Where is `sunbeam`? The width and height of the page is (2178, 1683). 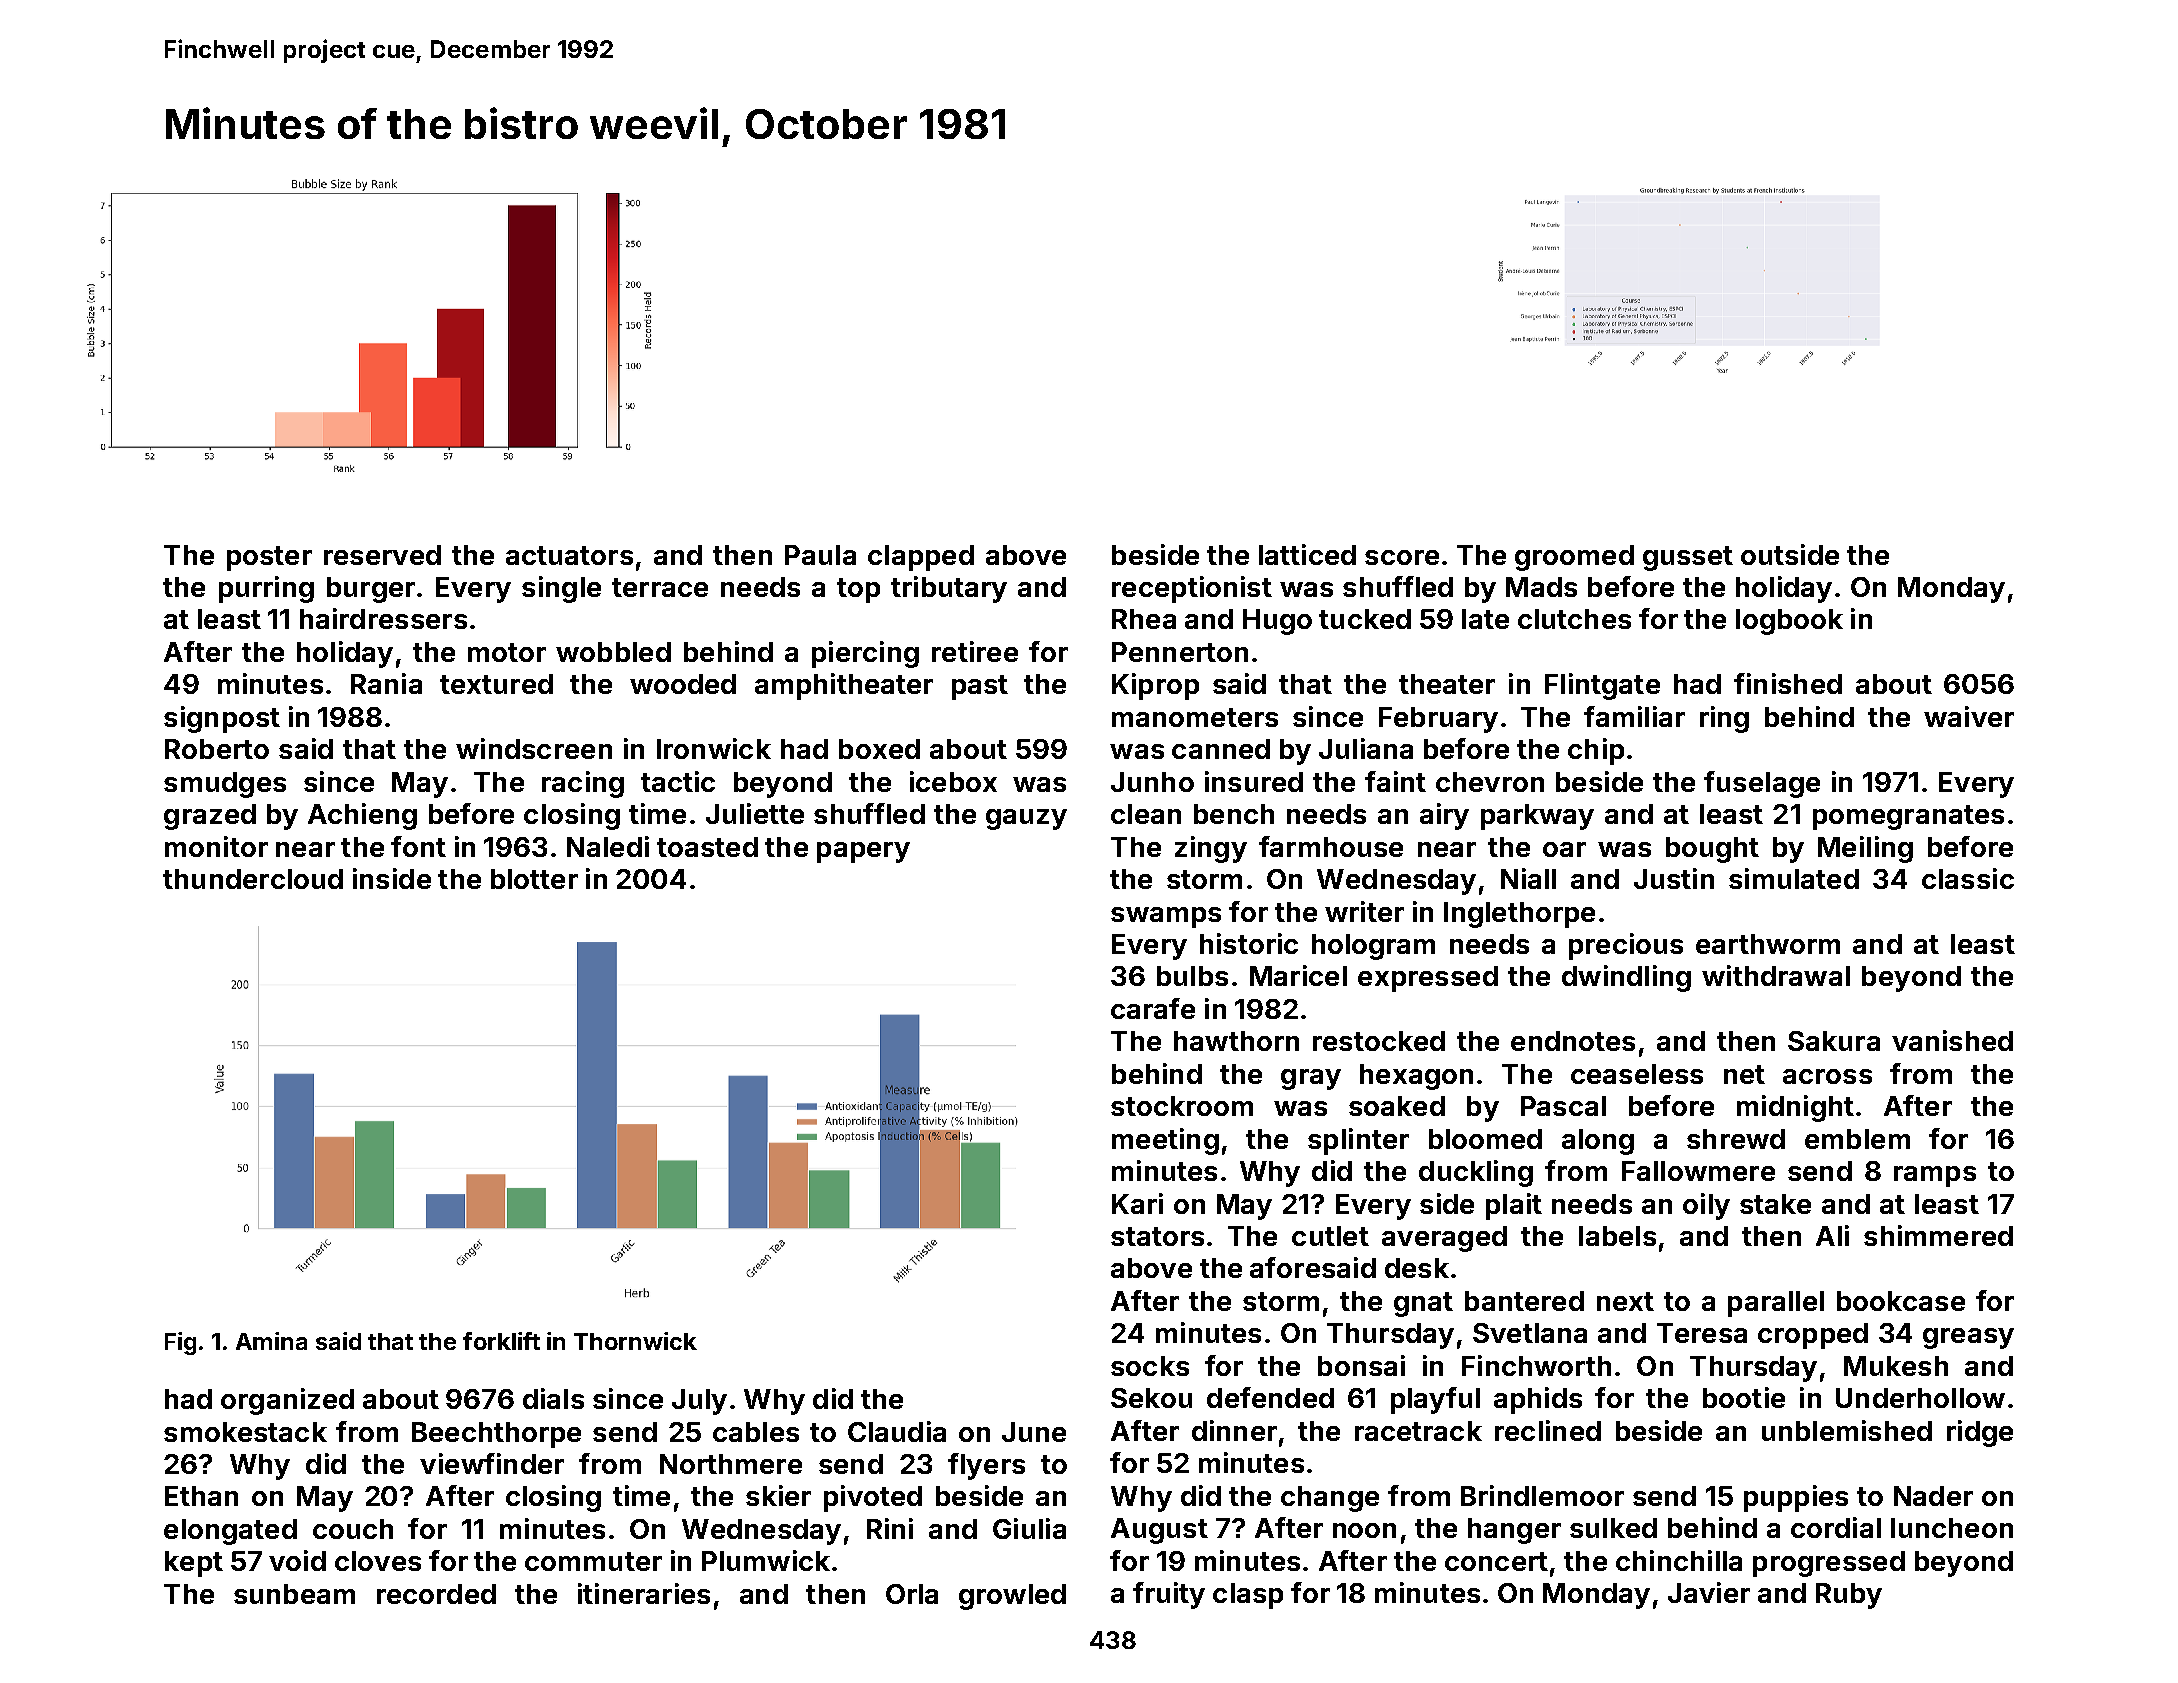 sunbeam is located at coordinates (294, 1594).
